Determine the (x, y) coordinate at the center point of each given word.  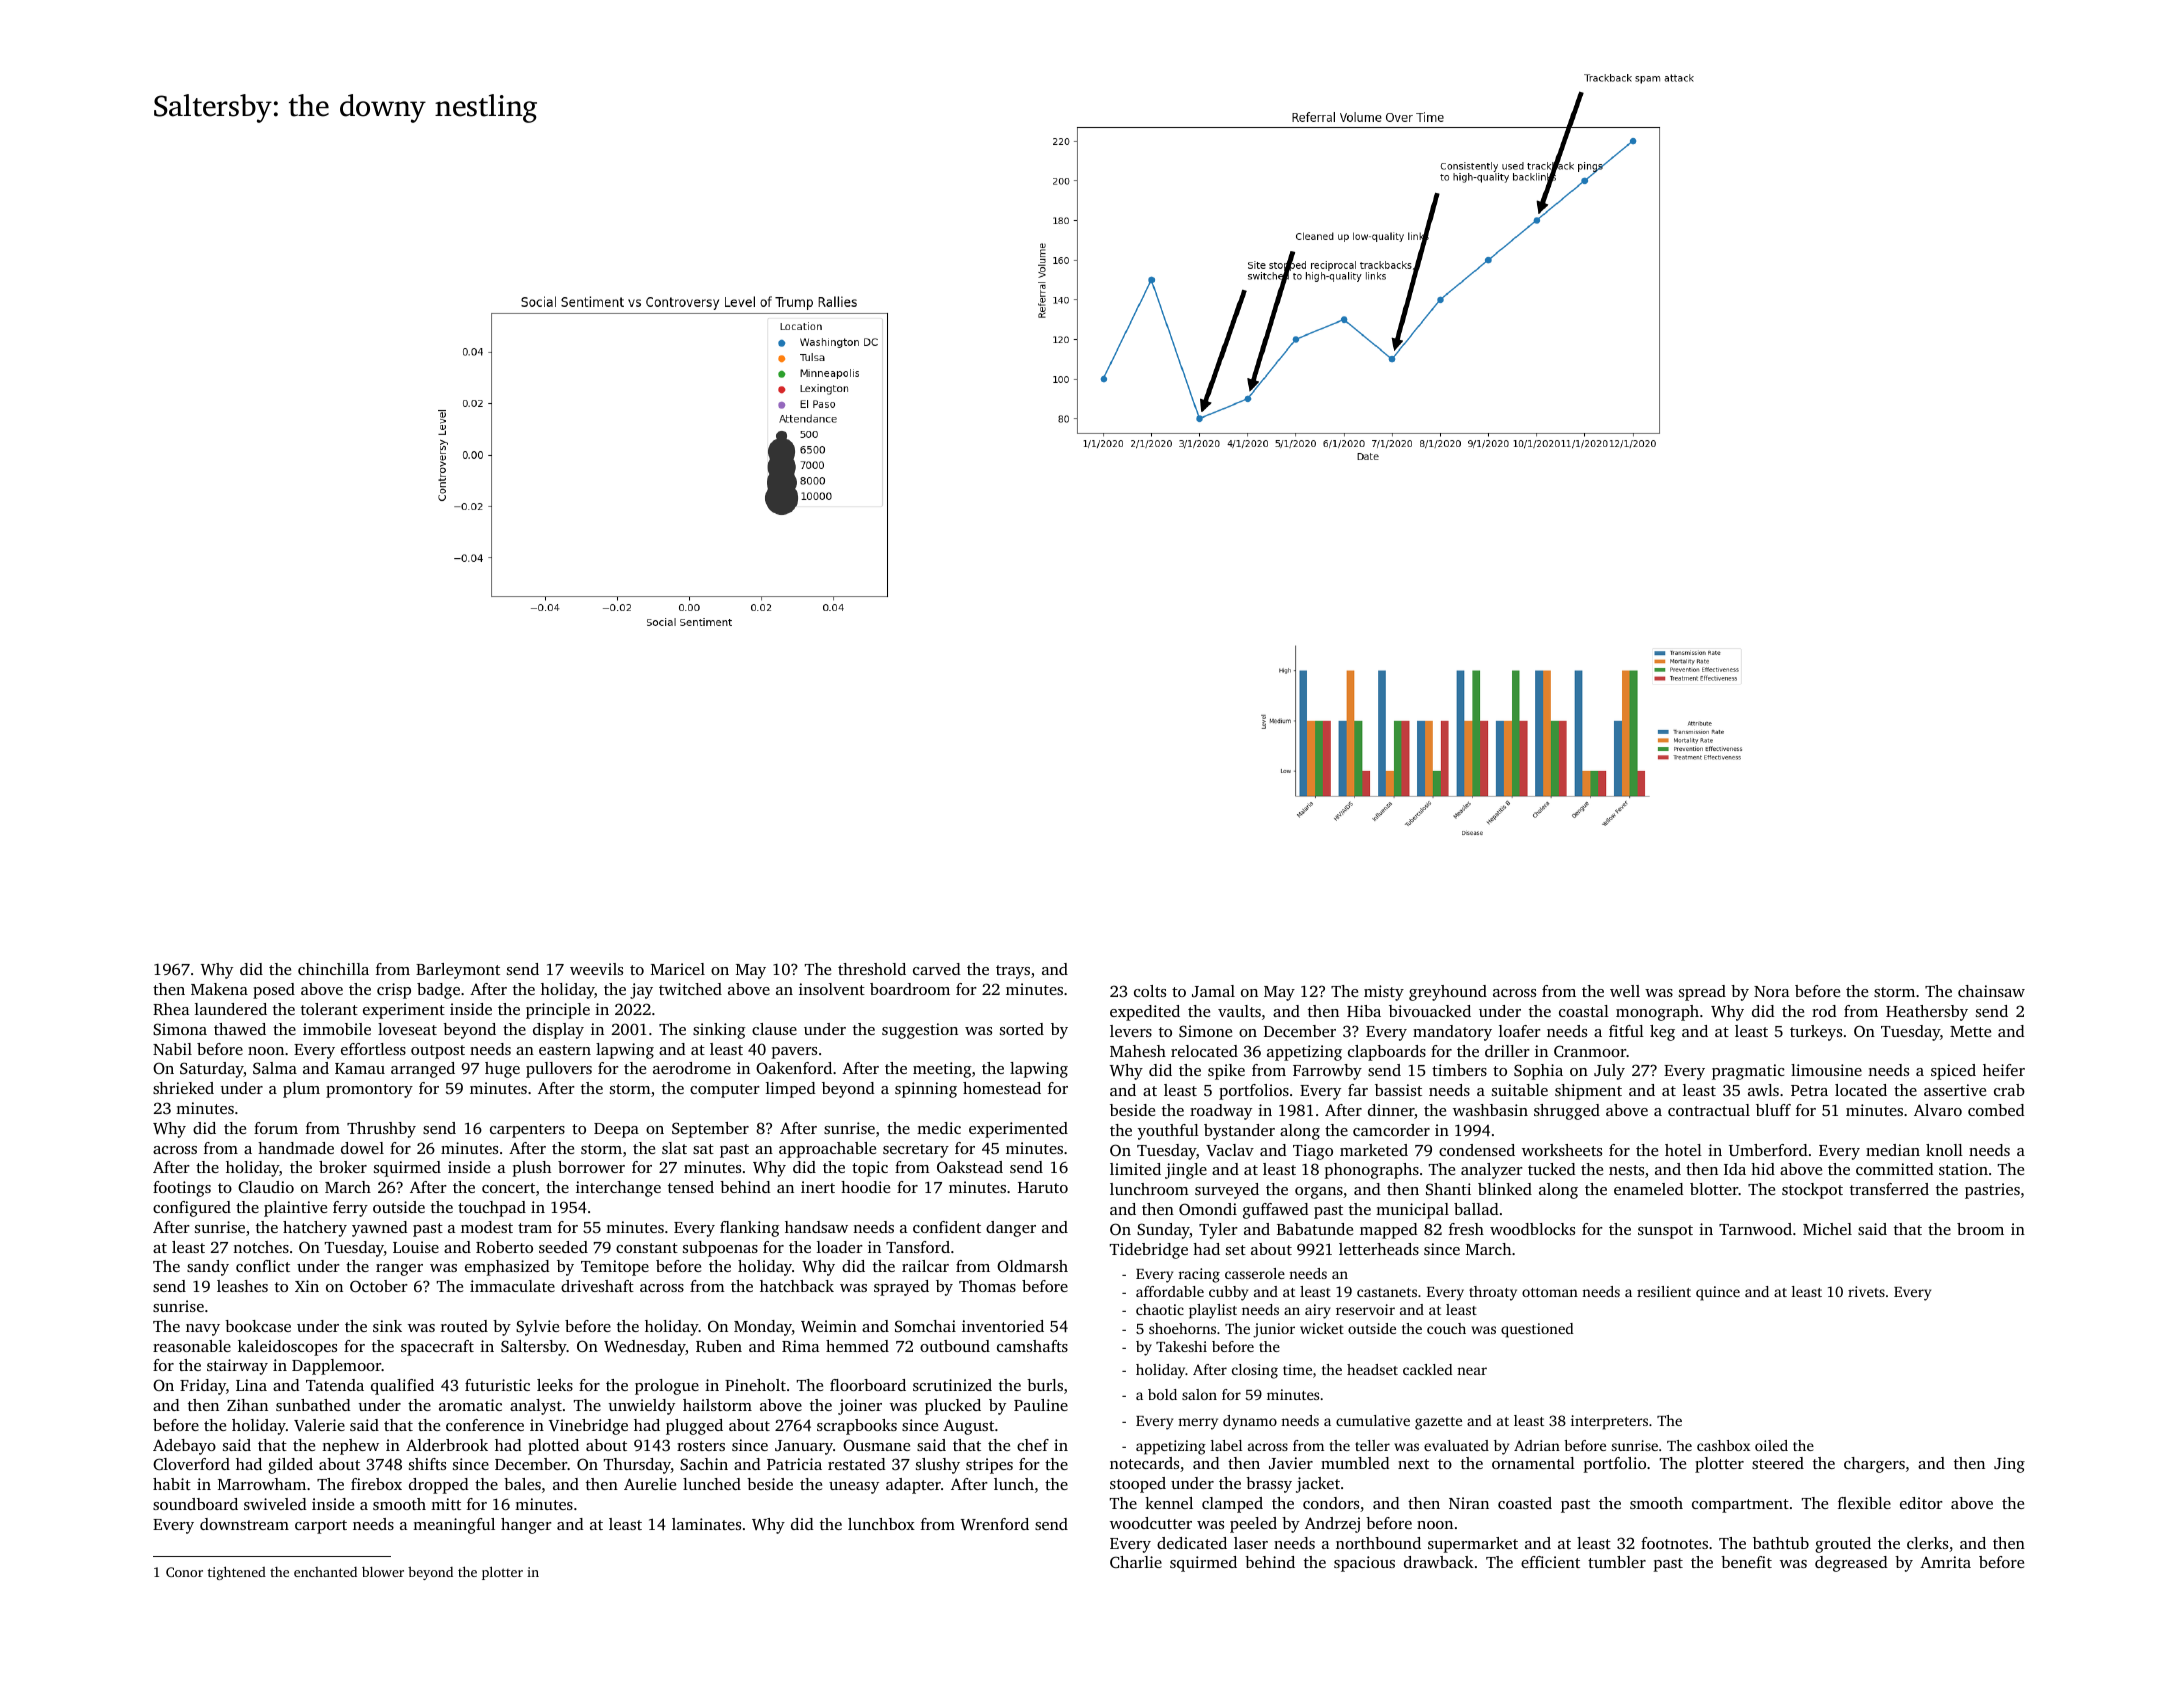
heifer (2004, 1070)
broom (1980, 1229)
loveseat (407, 1029)
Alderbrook (447, 1445)
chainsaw (1991, 991)
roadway (1221, 1112)
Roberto (504, 1247)
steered (1778, 1463)
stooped (1138, 1485)
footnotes (1674, 1543)
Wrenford (995, 1524)
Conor (184, 1572)
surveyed (1227, 1191)
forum (276, 1128)
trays (1013, 972)
